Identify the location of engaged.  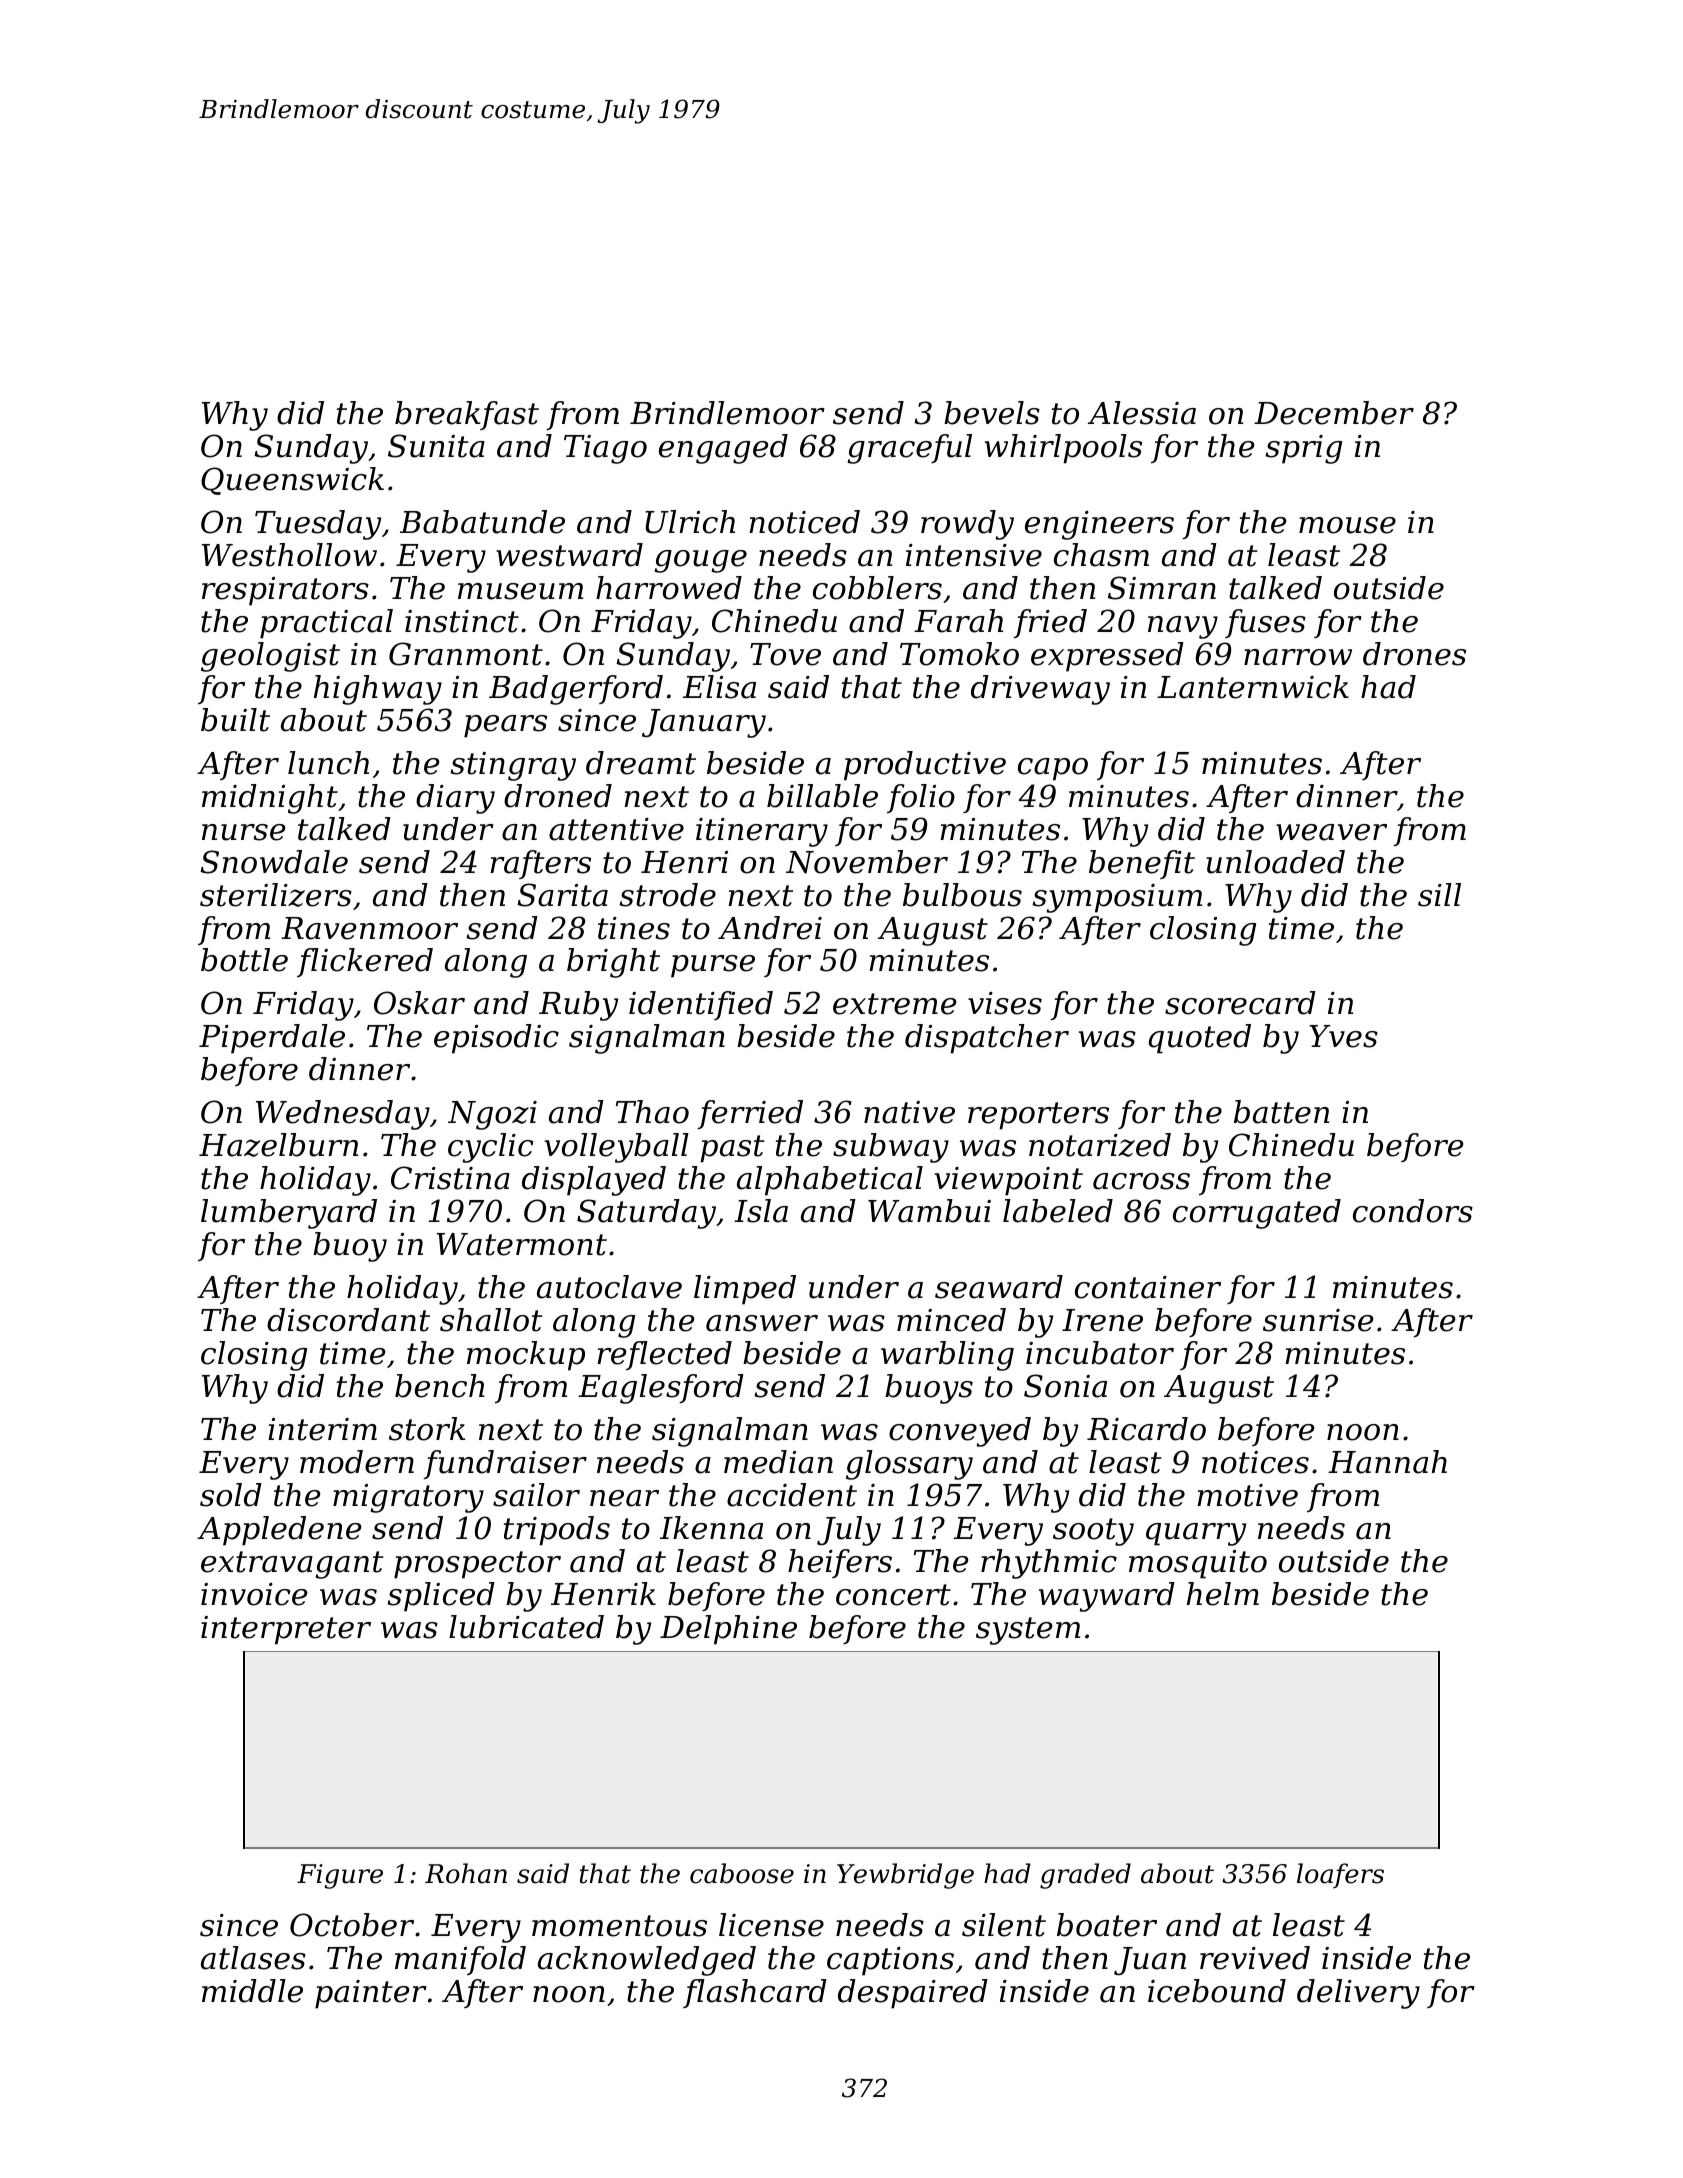
(723, 449).
